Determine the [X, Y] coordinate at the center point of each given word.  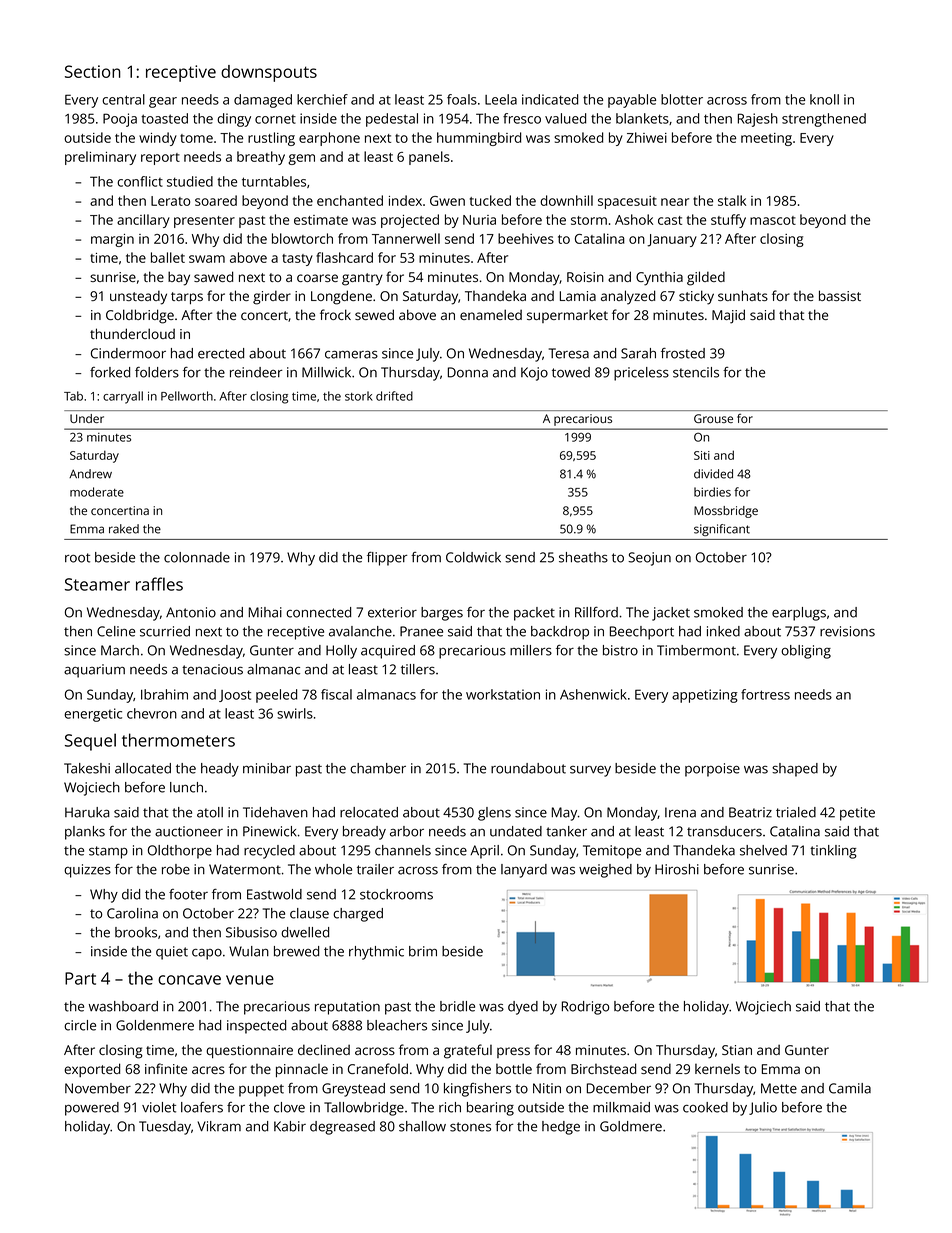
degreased [342, 1128]
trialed [796, 812]
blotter [682, 99]
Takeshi [87, 768]
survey [590, 771]
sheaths [583, 557]
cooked [705, 1107]
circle [80, 1025]
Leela [501, 99]
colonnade [197, 557]
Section [93, 71]
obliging [806, 652]
